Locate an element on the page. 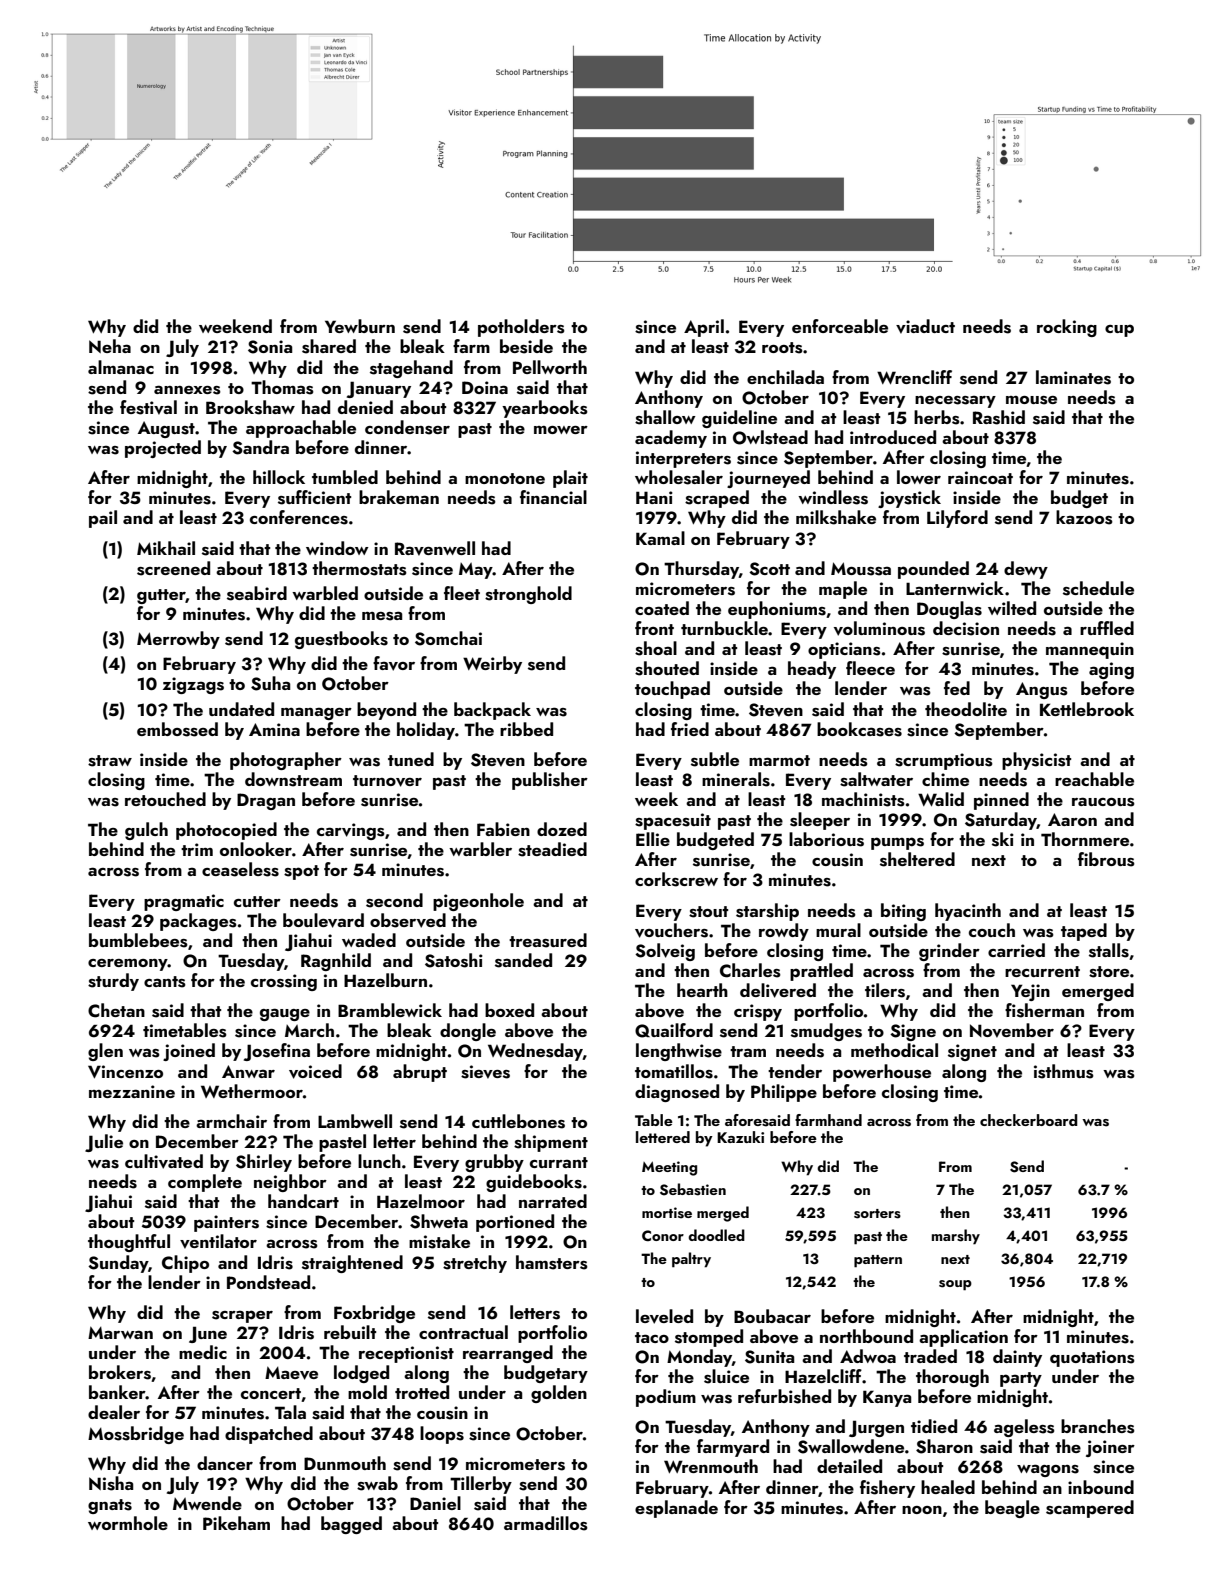  Wrenmouth is located at coordinates (711, 1466).
